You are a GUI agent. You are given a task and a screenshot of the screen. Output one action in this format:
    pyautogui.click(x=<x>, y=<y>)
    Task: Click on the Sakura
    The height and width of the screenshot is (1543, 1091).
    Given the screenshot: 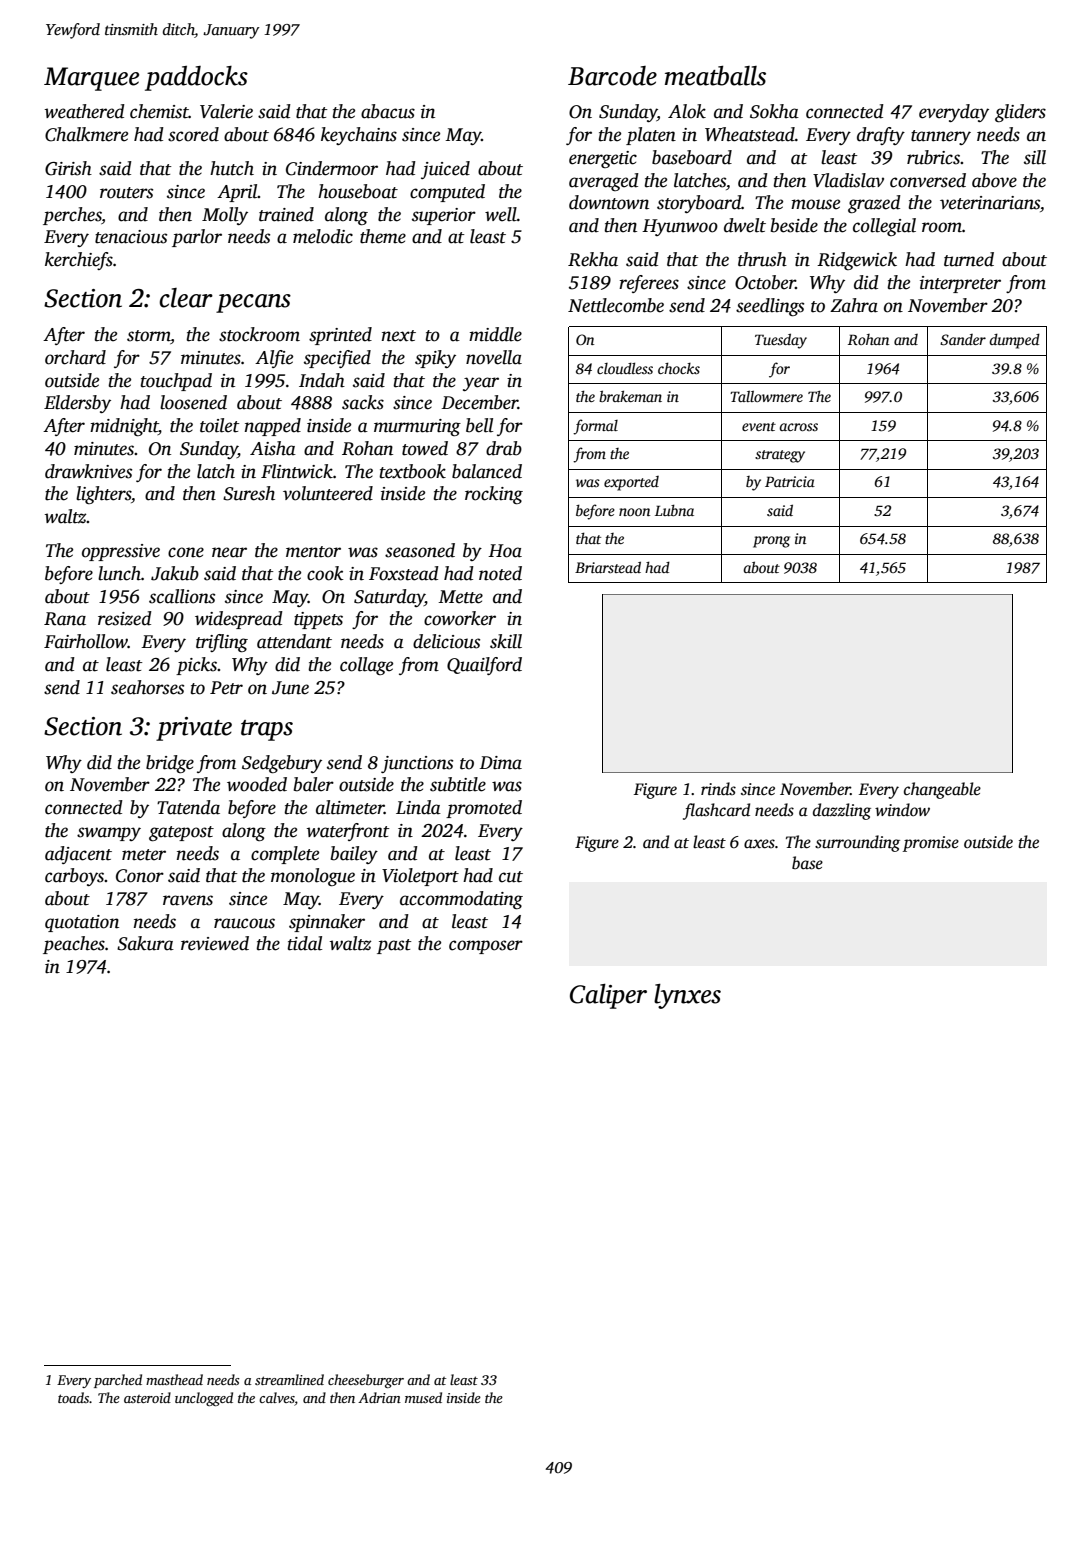 What is the action you would take?
    pyautogui.click(x=145, y=943)
